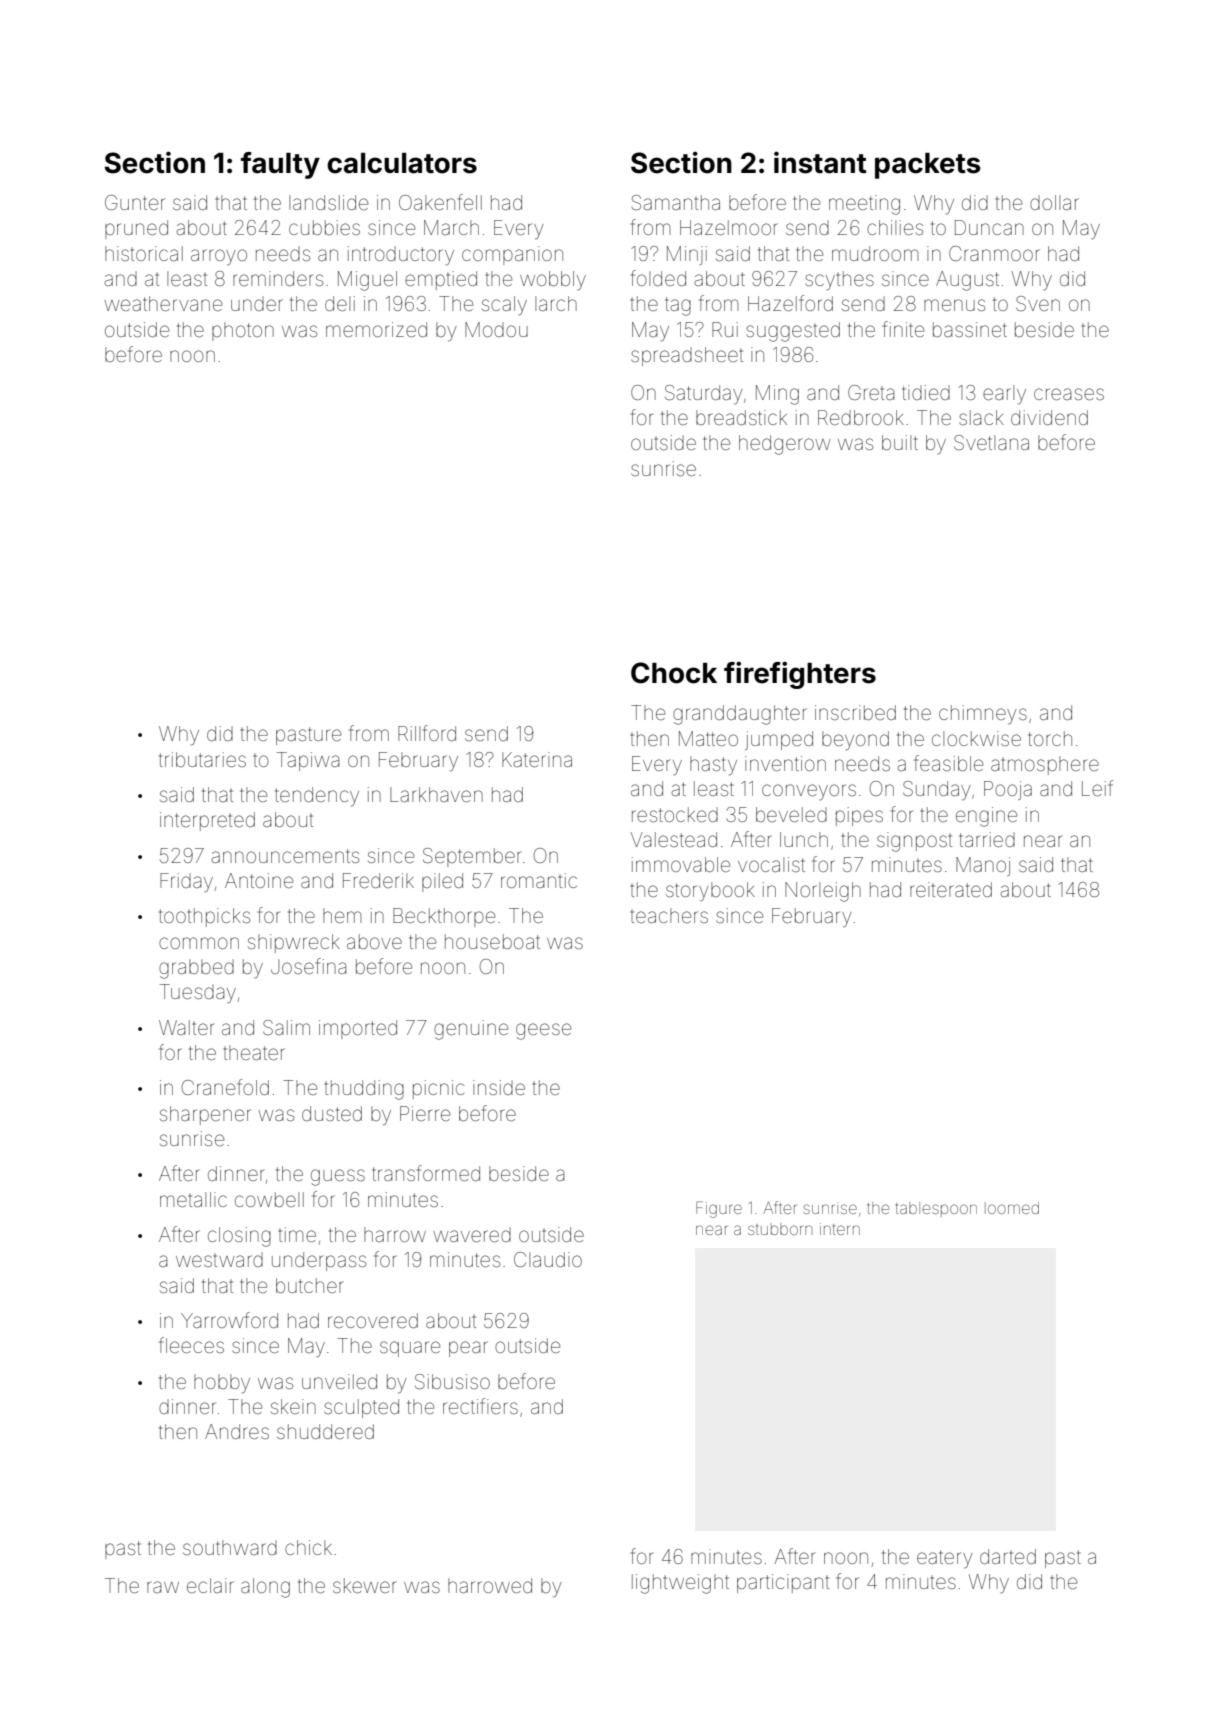 Image resolution: width=1224 pixels, height=1731 pixels. I want to click on Gunter, so click(135, 202).
